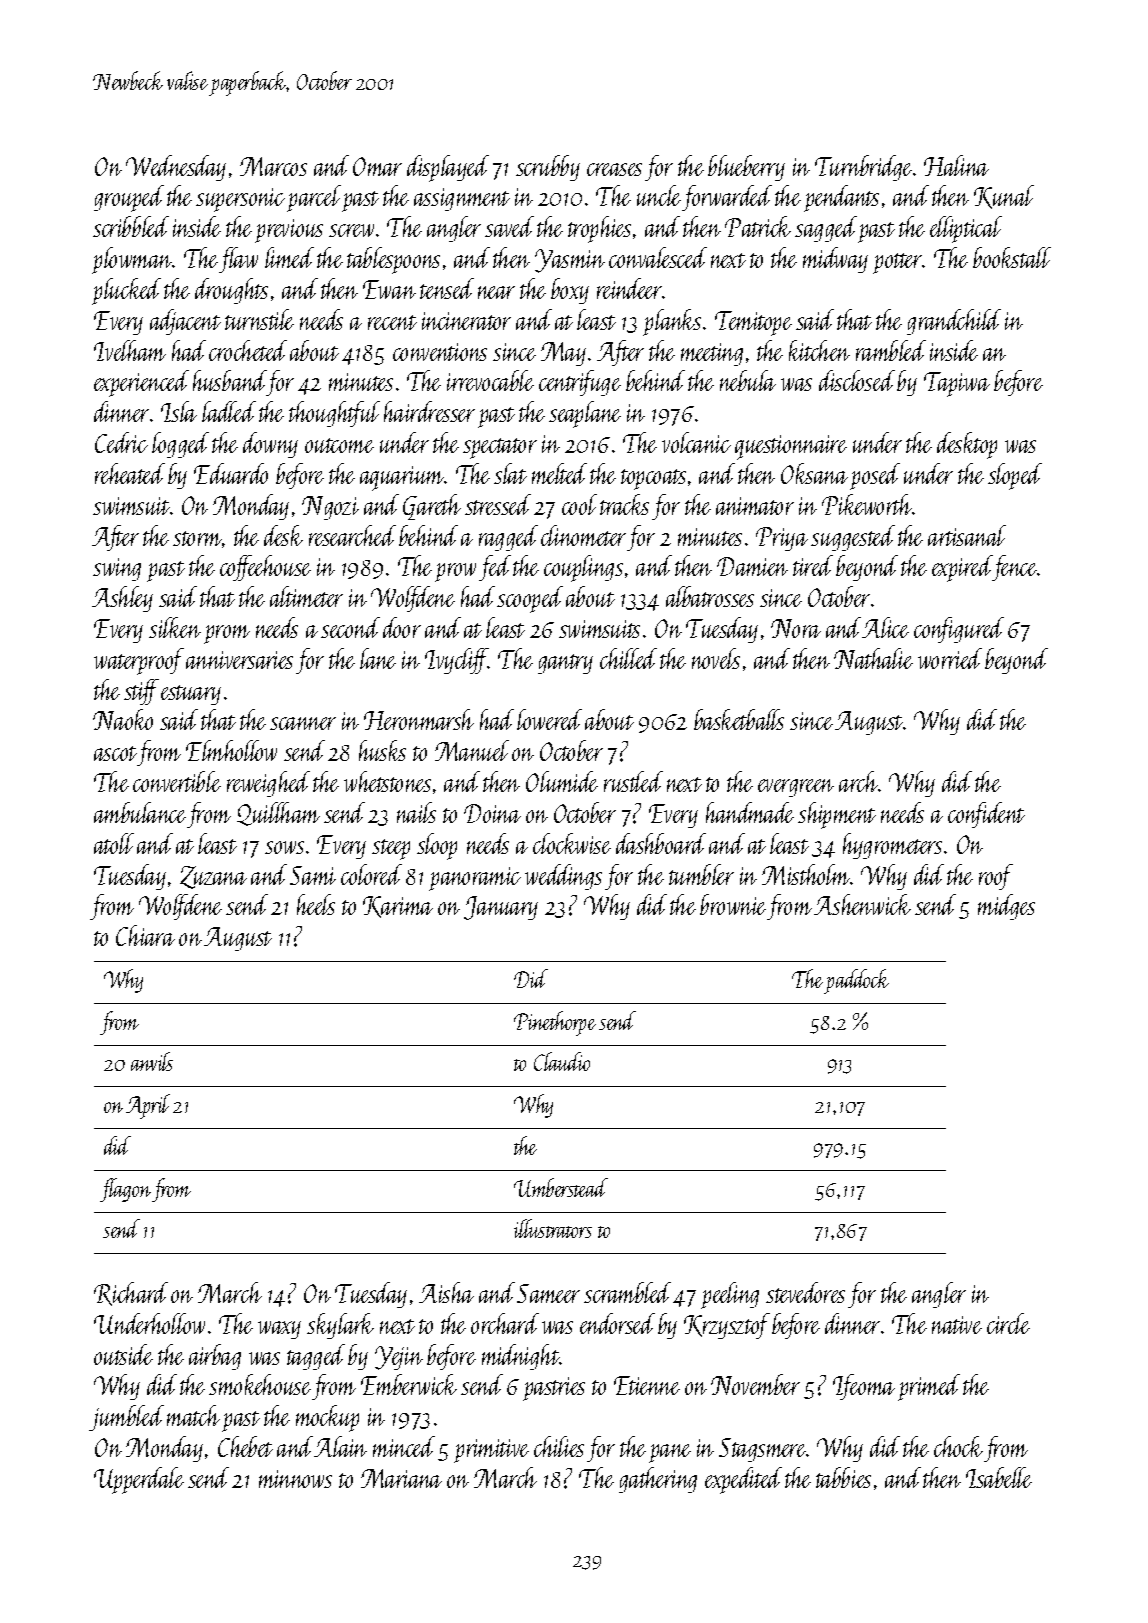 The height and width of the document is (1623, 1148). Describe the element at coordinates (614, 169) in the document. I see `creases` at that location.
